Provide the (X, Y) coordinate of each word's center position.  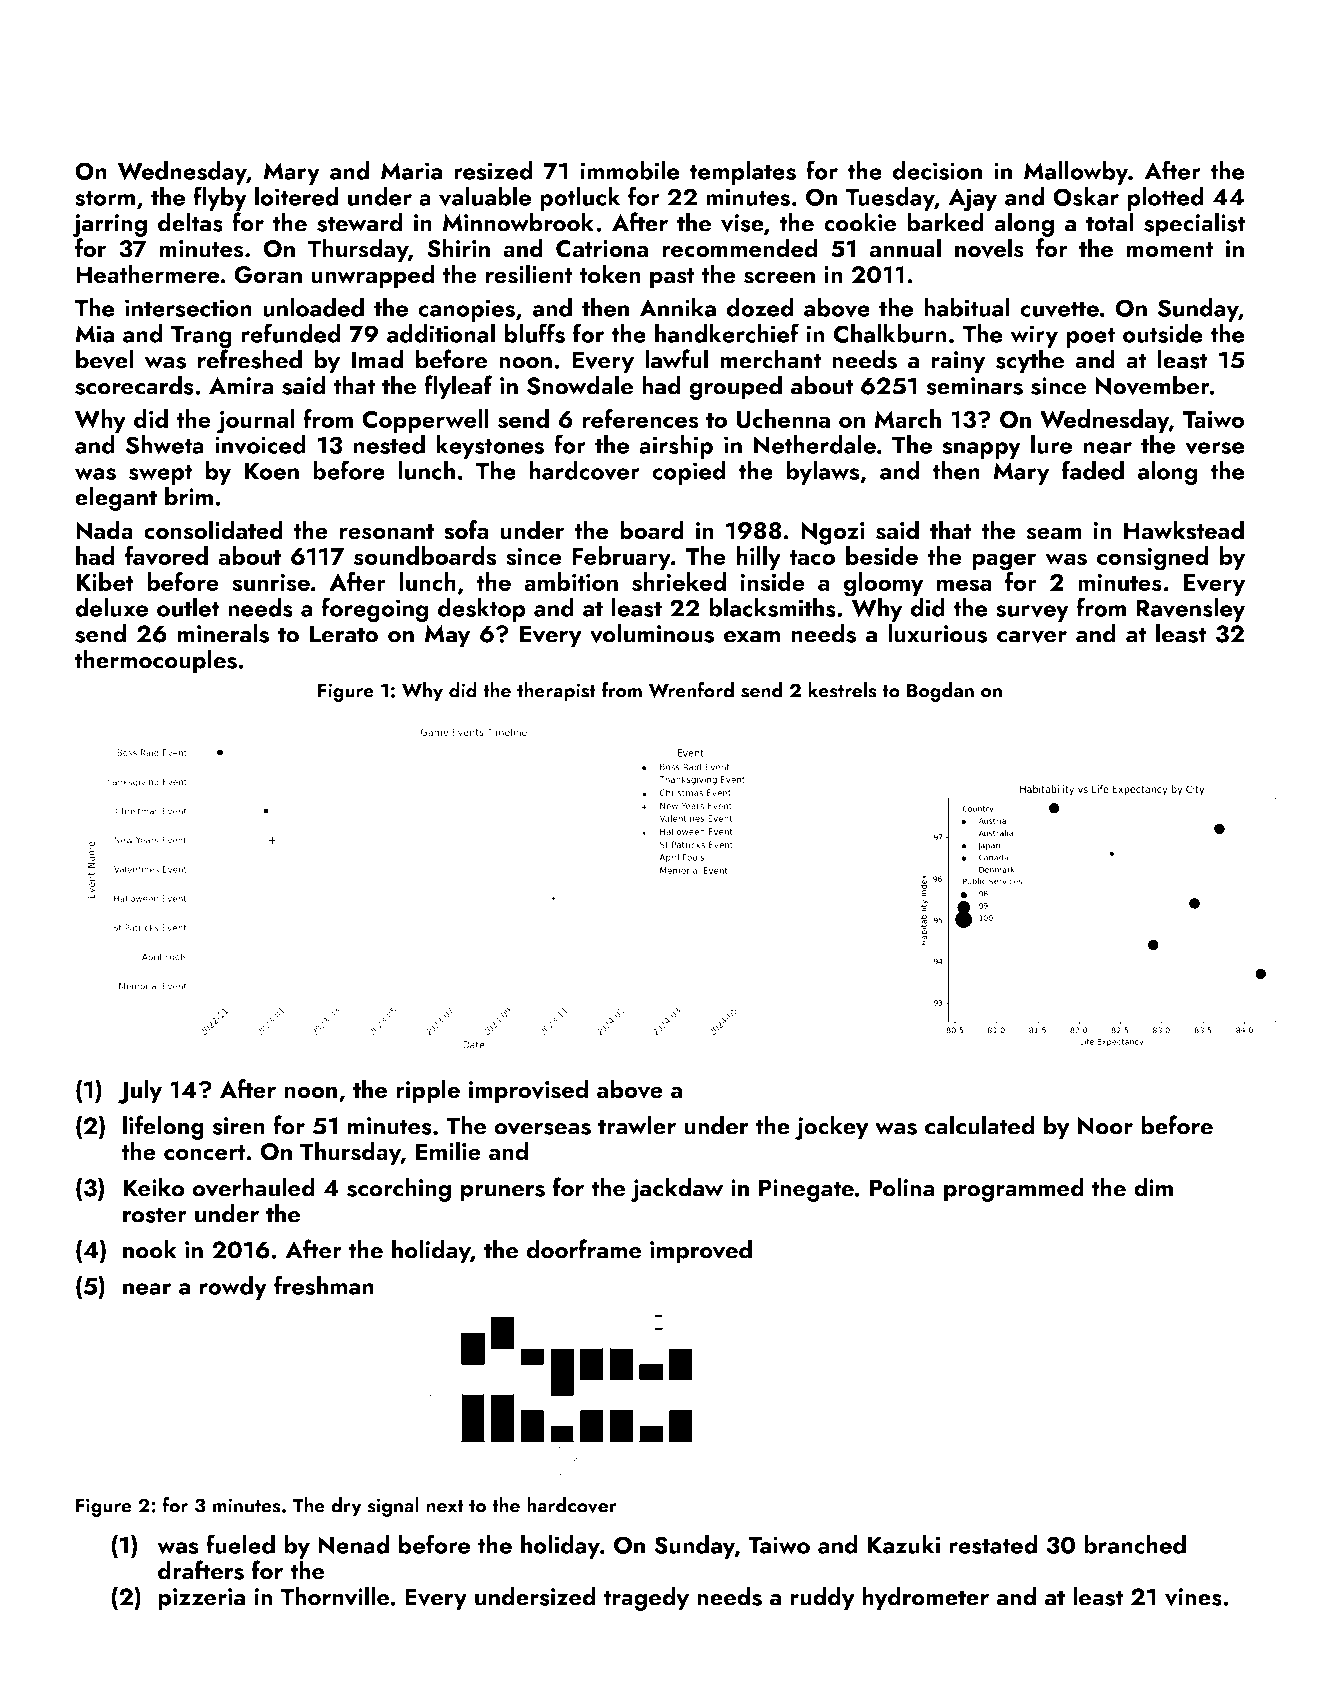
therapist (556, 692)
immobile (630, 170)
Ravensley (1190, 610)
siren (238, 1126)
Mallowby (1076, 173)
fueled (240, 1544)
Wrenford (691, 690)
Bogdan (940, 692)
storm (105, 198)
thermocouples (155, 661)
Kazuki (903, 1544)
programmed (1014, 1189)
